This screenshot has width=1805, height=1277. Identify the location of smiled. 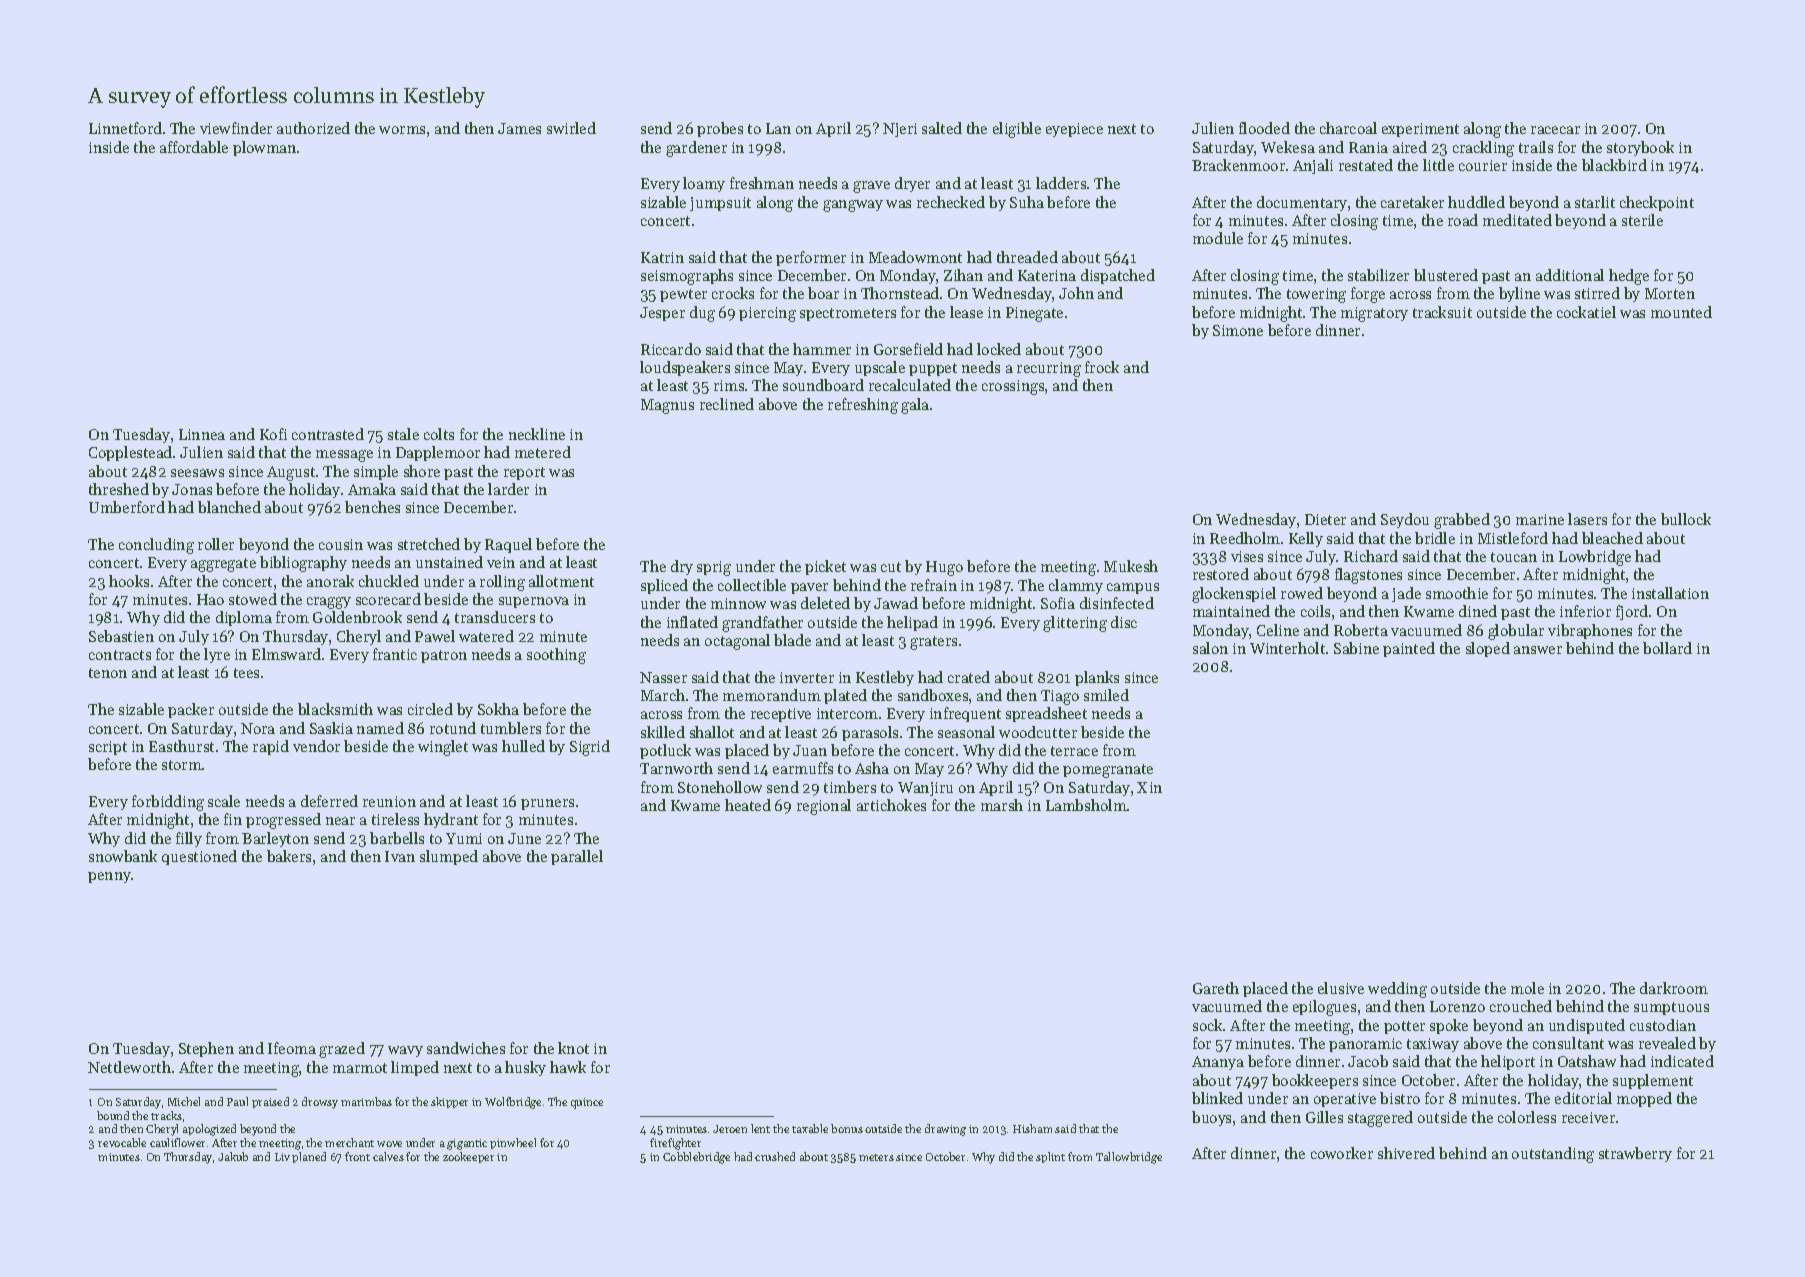
(1106, 695).
